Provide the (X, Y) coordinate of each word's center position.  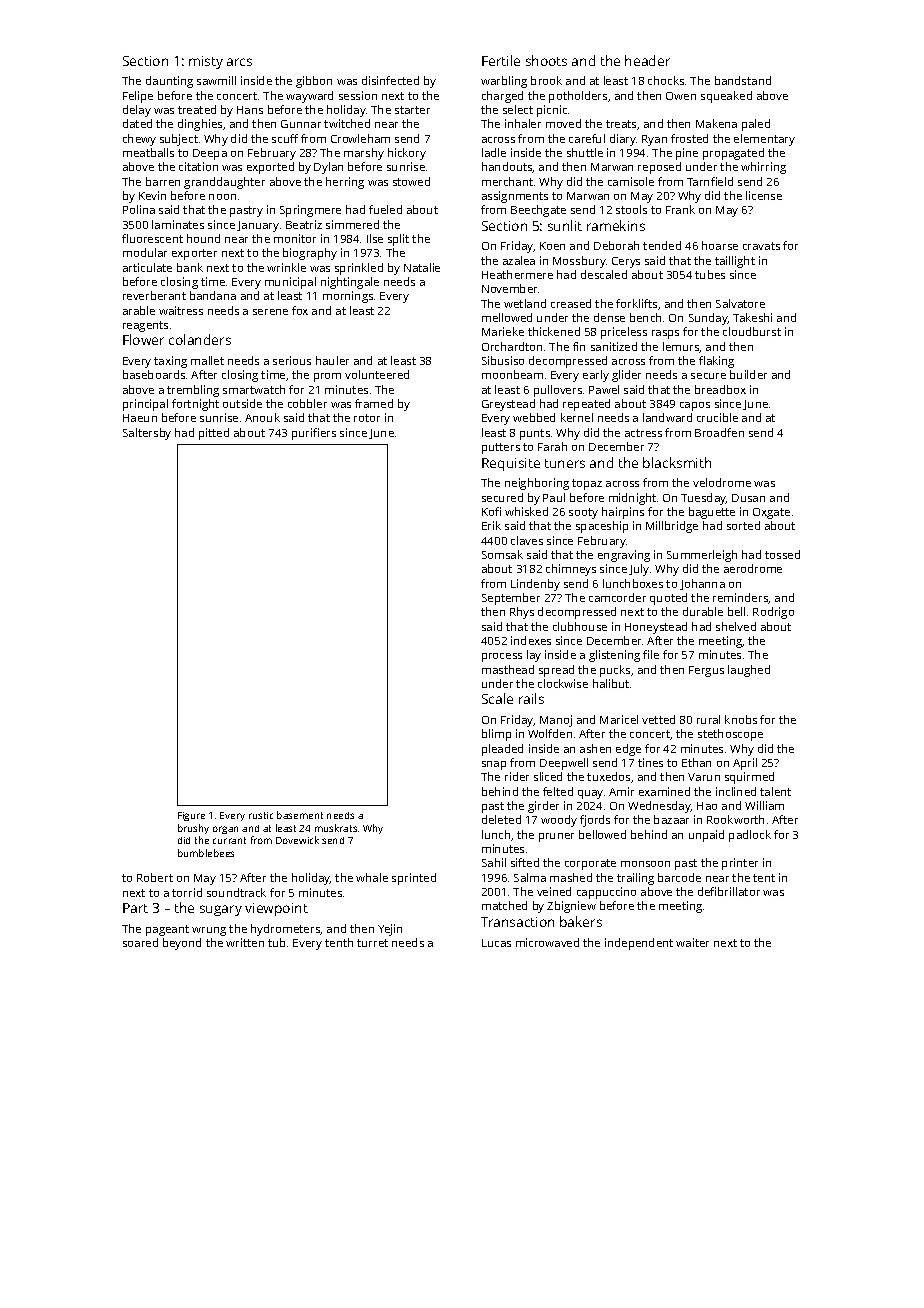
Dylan (328, 168)
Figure (191, 816)
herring (345, 183)
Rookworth (735, 819)
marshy (364, 154)
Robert (155, 877)
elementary (764, 140)
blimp (496, 735)
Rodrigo (773, 613)
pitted (214, 434)
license (764, 195)
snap (494, 765)
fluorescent (152, 238)
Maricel (619, 719)
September (511, 599)
